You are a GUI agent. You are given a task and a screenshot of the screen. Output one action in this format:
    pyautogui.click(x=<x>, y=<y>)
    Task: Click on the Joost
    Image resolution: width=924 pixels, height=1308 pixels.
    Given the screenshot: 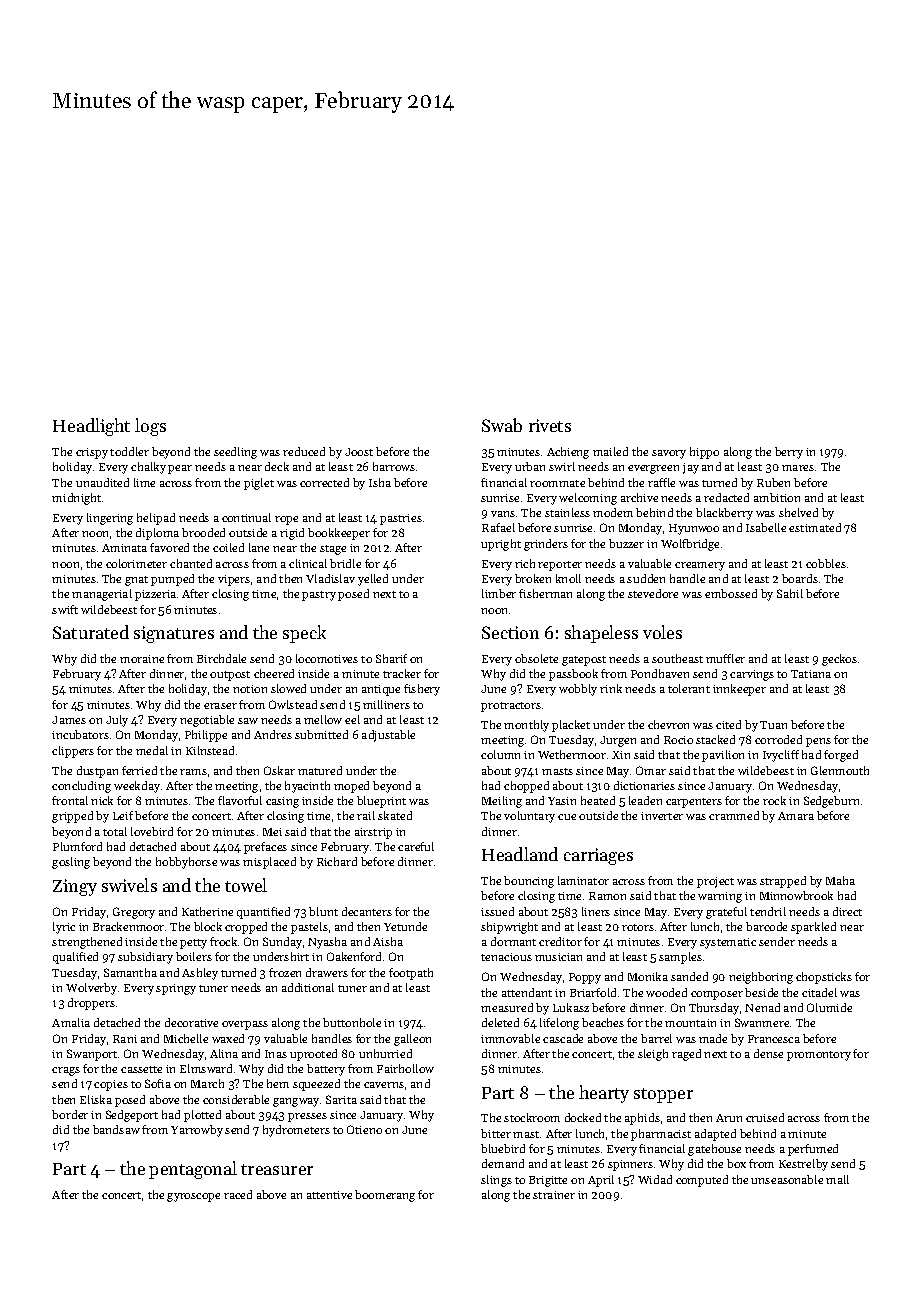 What is the action you would take?
    pyautogui.click(x=359, y=452)
